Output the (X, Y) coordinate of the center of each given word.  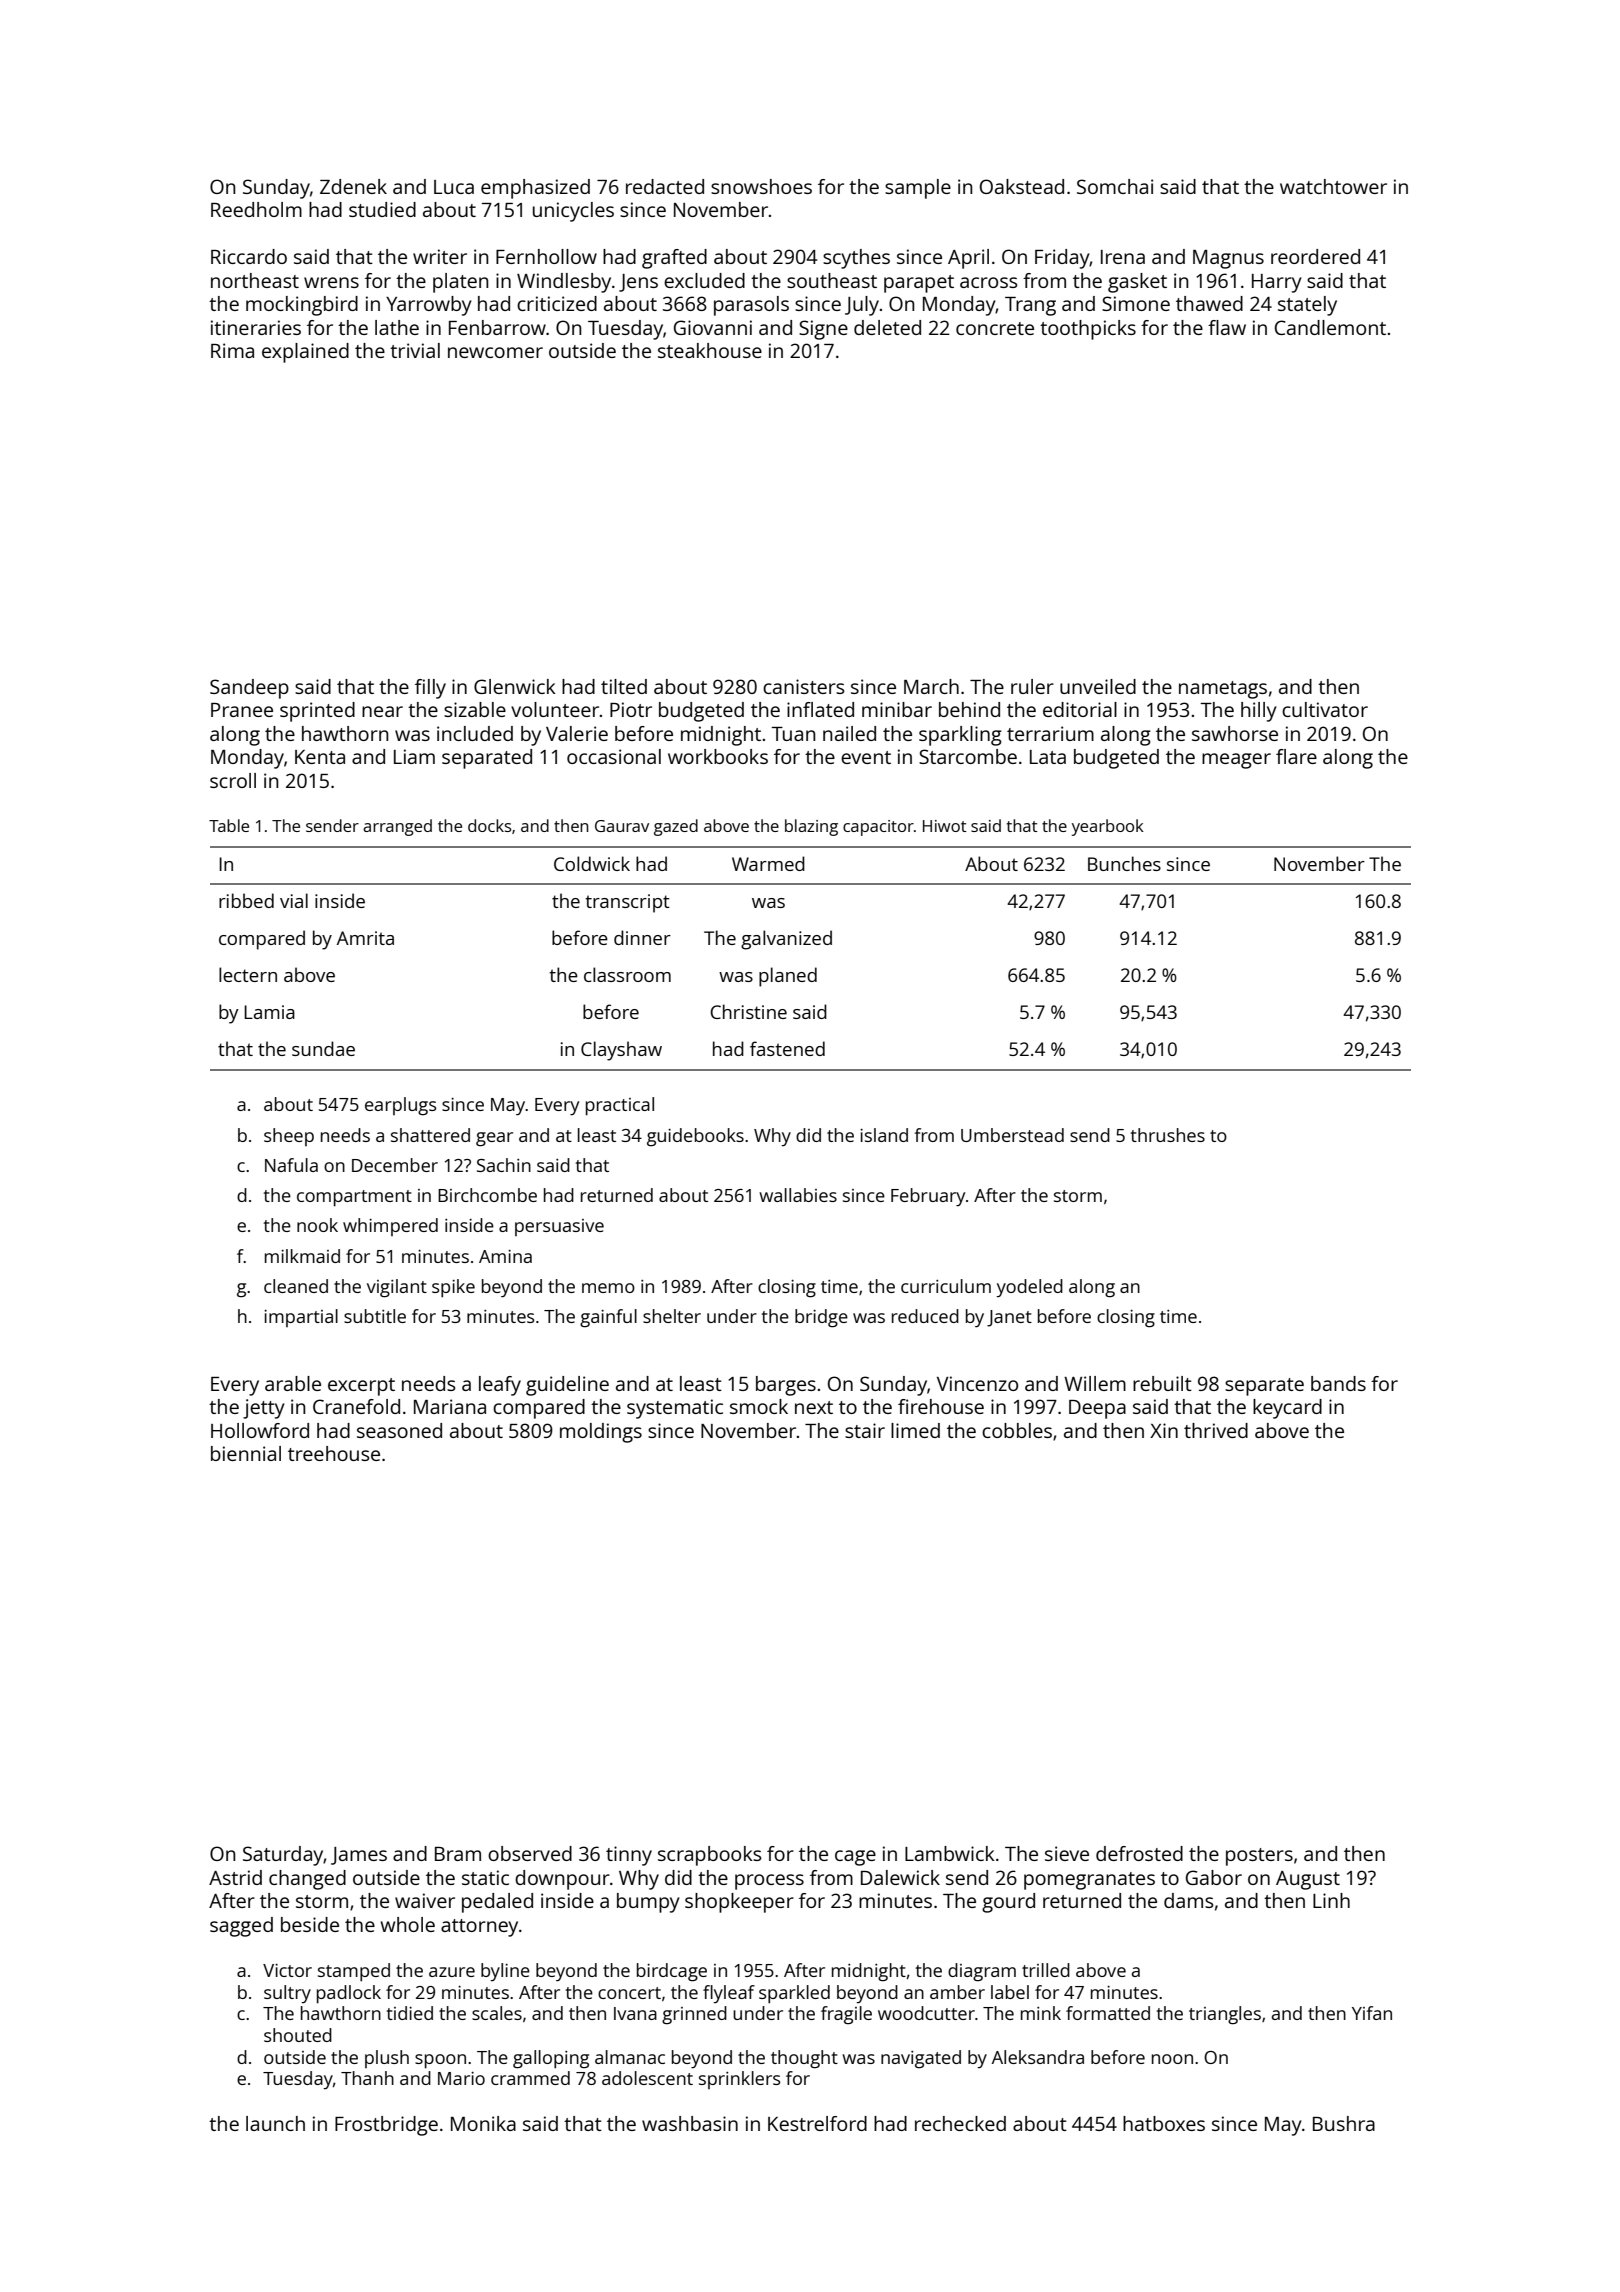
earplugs (400, 1106)
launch (275, 2123)
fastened (787, 1048)
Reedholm (256, 209)
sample (918, 189)
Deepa (1097, 1409)
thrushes (1167, 1135)
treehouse (334, 1453)
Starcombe (968, 756)
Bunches (1124, 863)
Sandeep (249, 689)
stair (865, 1430)
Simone (1136, 303)
